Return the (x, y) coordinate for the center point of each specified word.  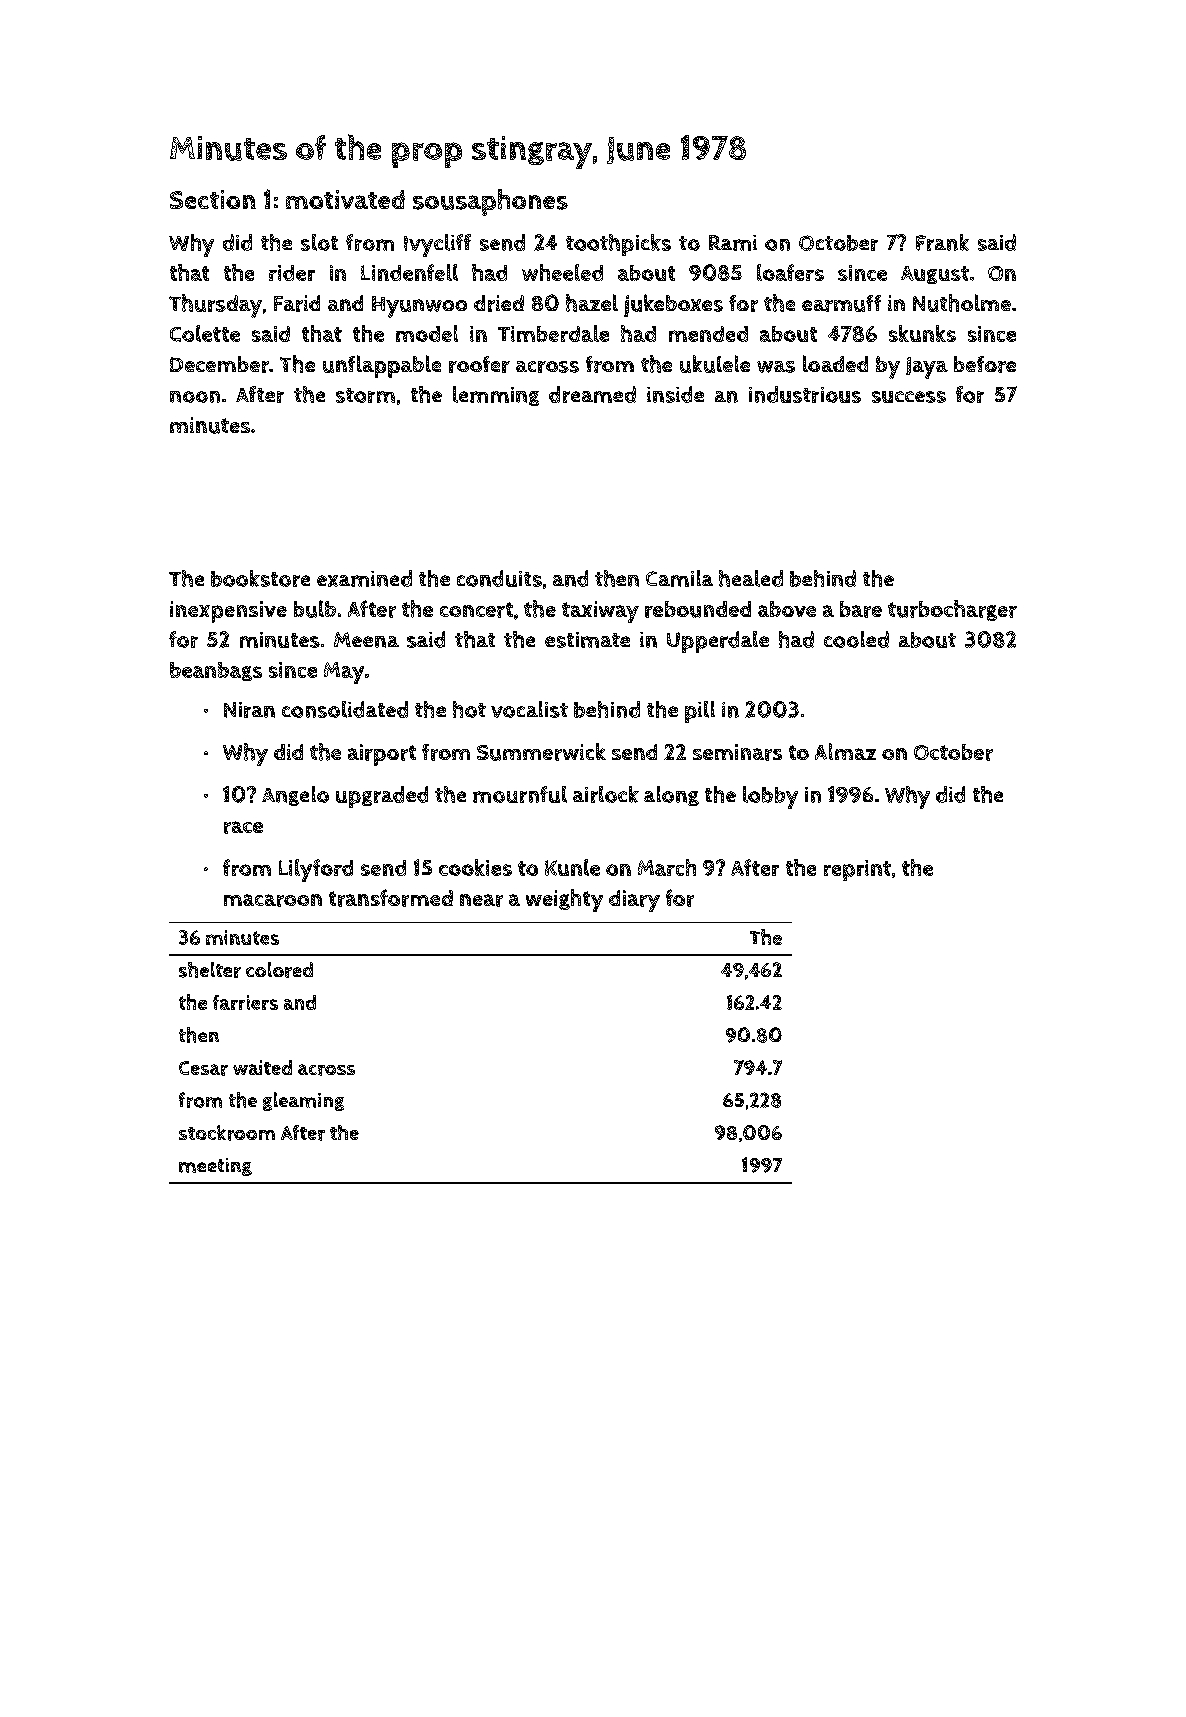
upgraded (382, 797)
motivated (345, 199)
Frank (942, 242)
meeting (215, 1167)
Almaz (845, 751)
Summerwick (541, 752)
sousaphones (490, 202)
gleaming (303, 1101)
